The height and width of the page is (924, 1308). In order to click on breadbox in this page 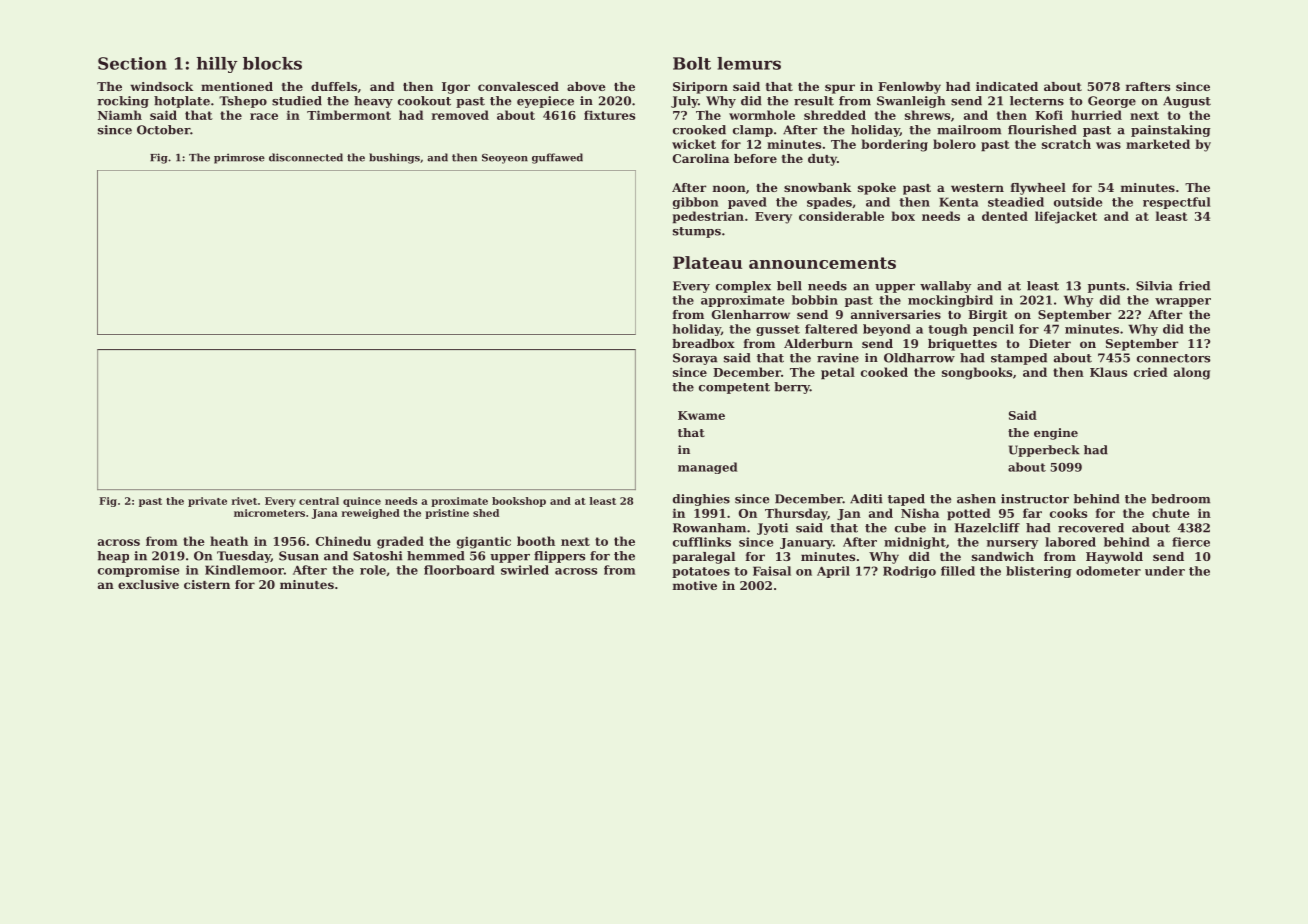, I will do `click(703, 343)`.
